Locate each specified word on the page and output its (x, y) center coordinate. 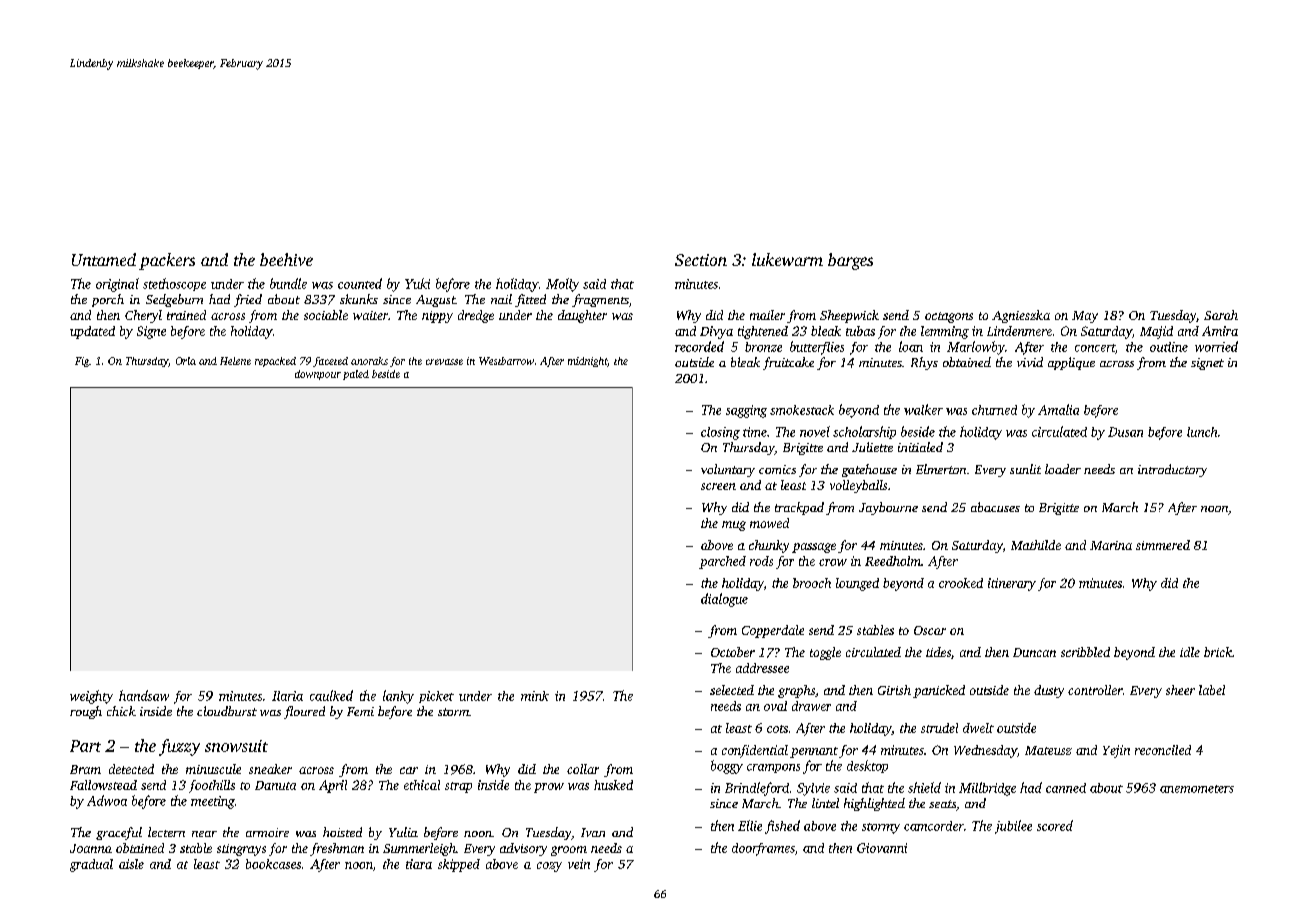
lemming (945, 332)
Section (701, 260)
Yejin (1116, 751)
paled (356, 375)
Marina (1111, 545)
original (117, 285)
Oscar (930, 630)
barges (850, 261)
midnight (587, 362)
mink (535, 696)
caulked (331, 695)
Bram (85, 769)
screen (718, 486)
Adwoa (107, 800)
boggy (727, 767)
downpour (318, 375)
